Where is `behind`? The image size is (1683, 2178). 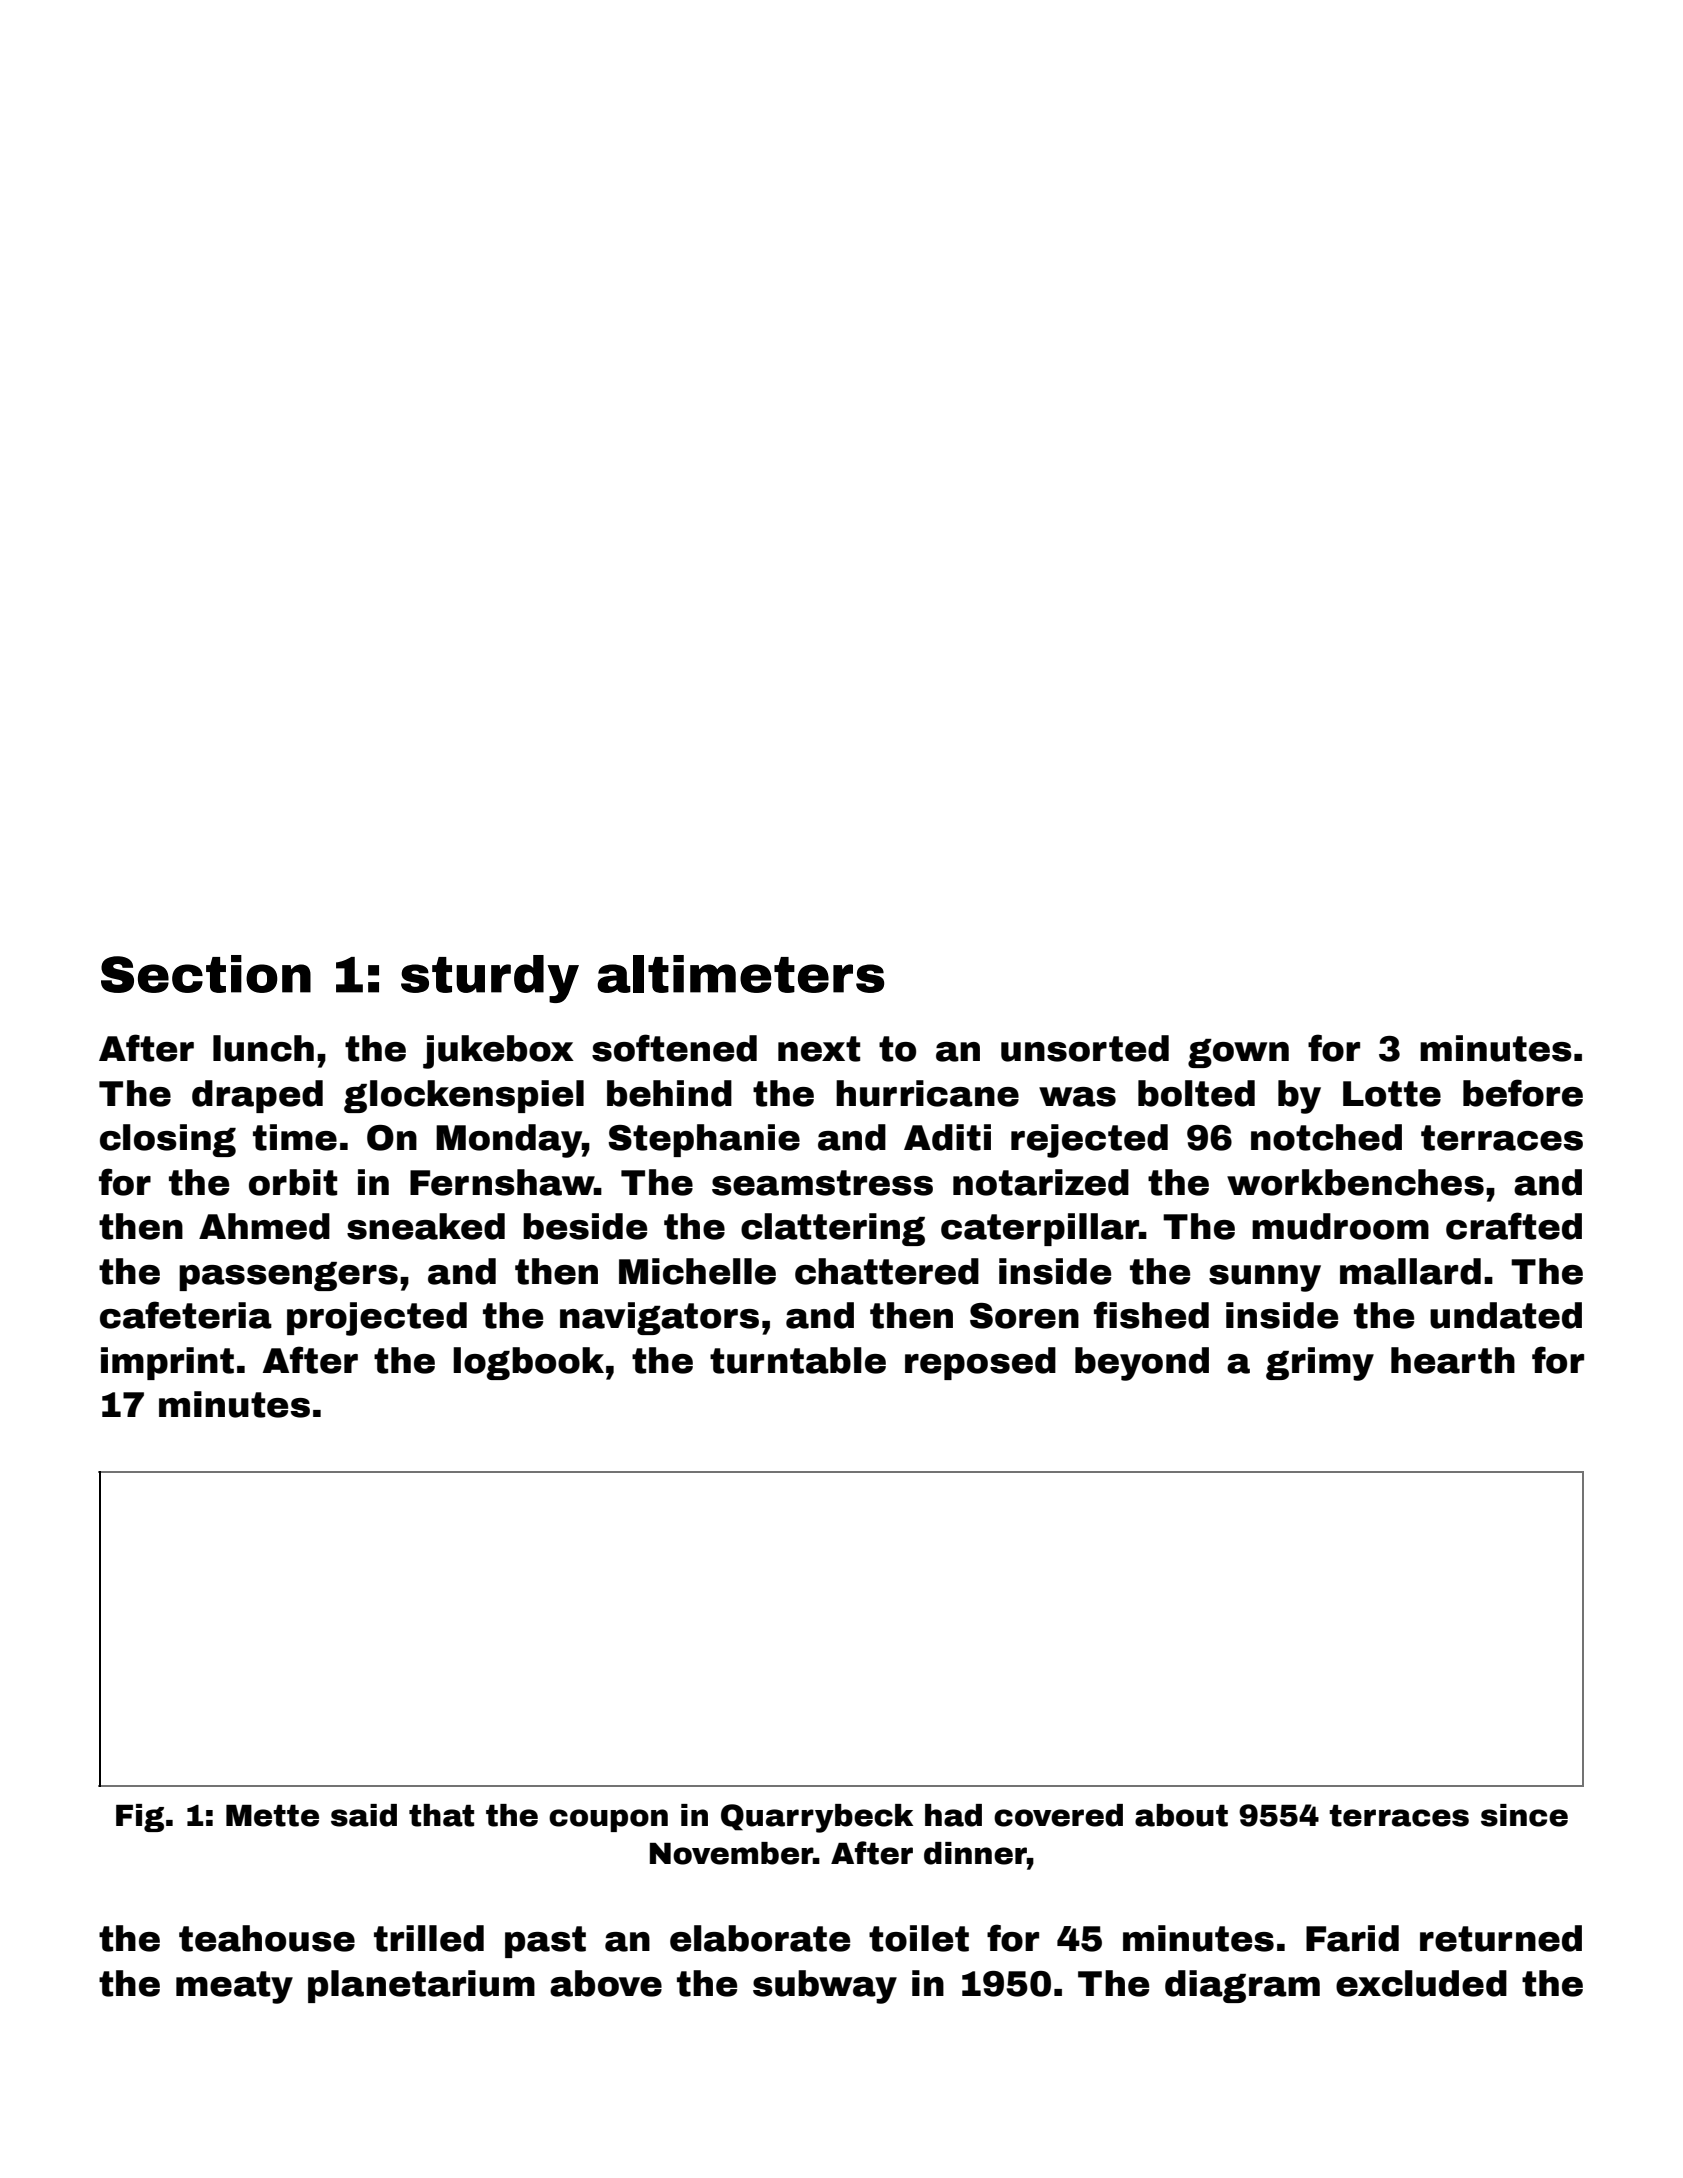
behind is located at coordinates (669, 1093).
